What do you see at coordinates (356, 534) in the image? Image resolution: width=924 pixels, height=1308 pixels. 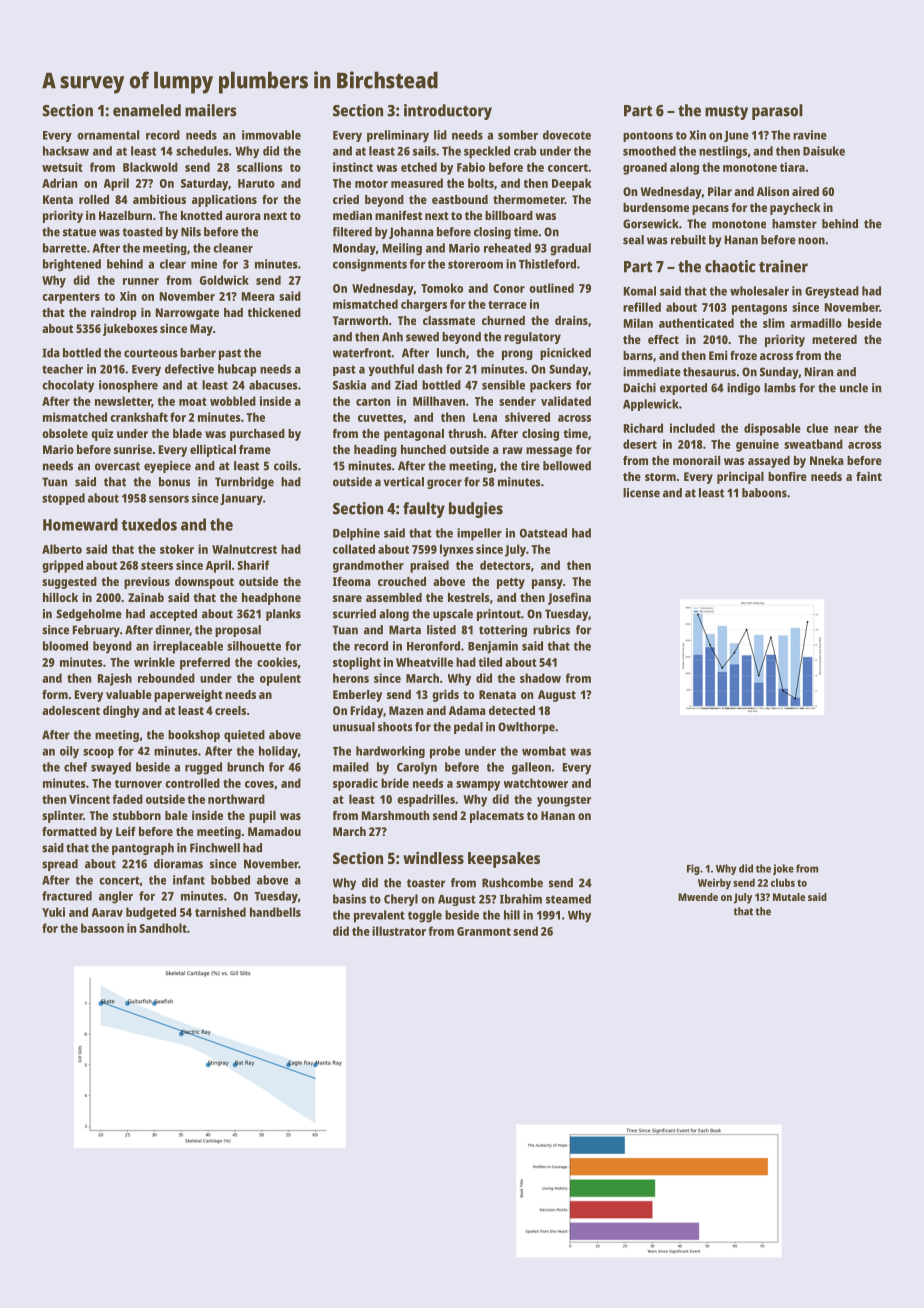 I see `Delphine` at bounding box center [356, 534].
